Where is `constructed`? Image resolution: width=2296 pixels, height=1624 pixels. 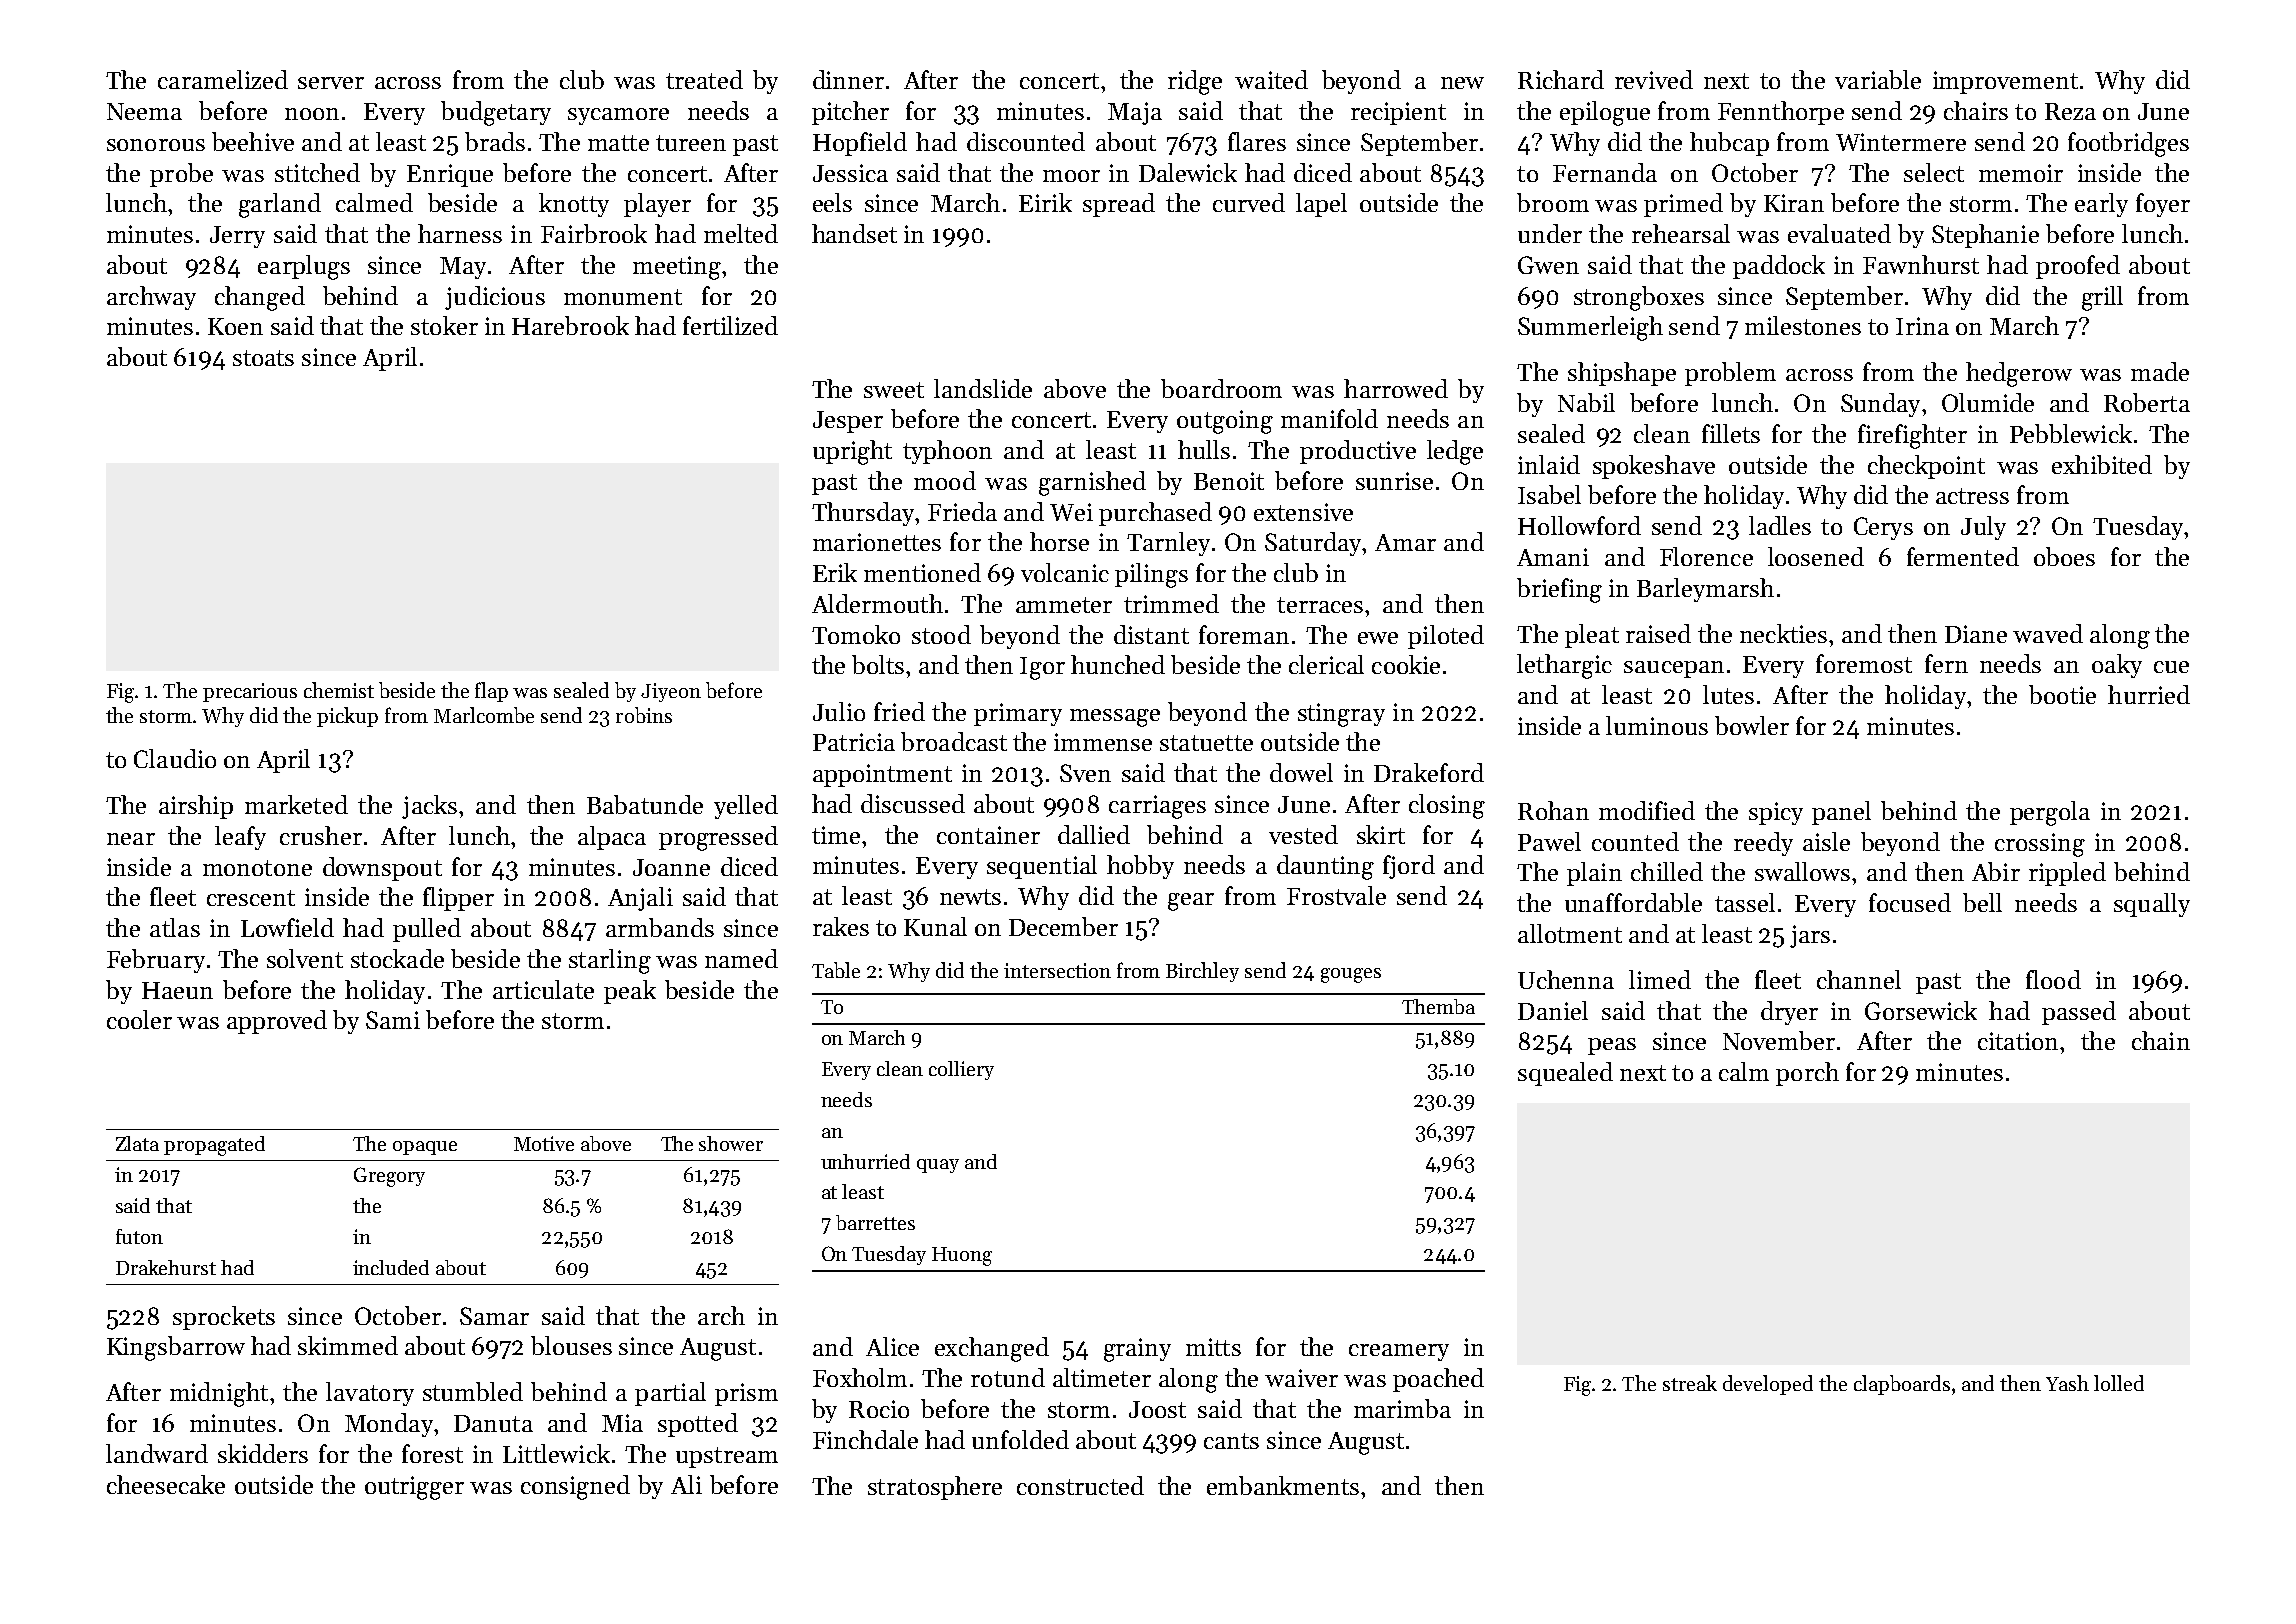
constructed is located at coordinates (1080, 1485).
